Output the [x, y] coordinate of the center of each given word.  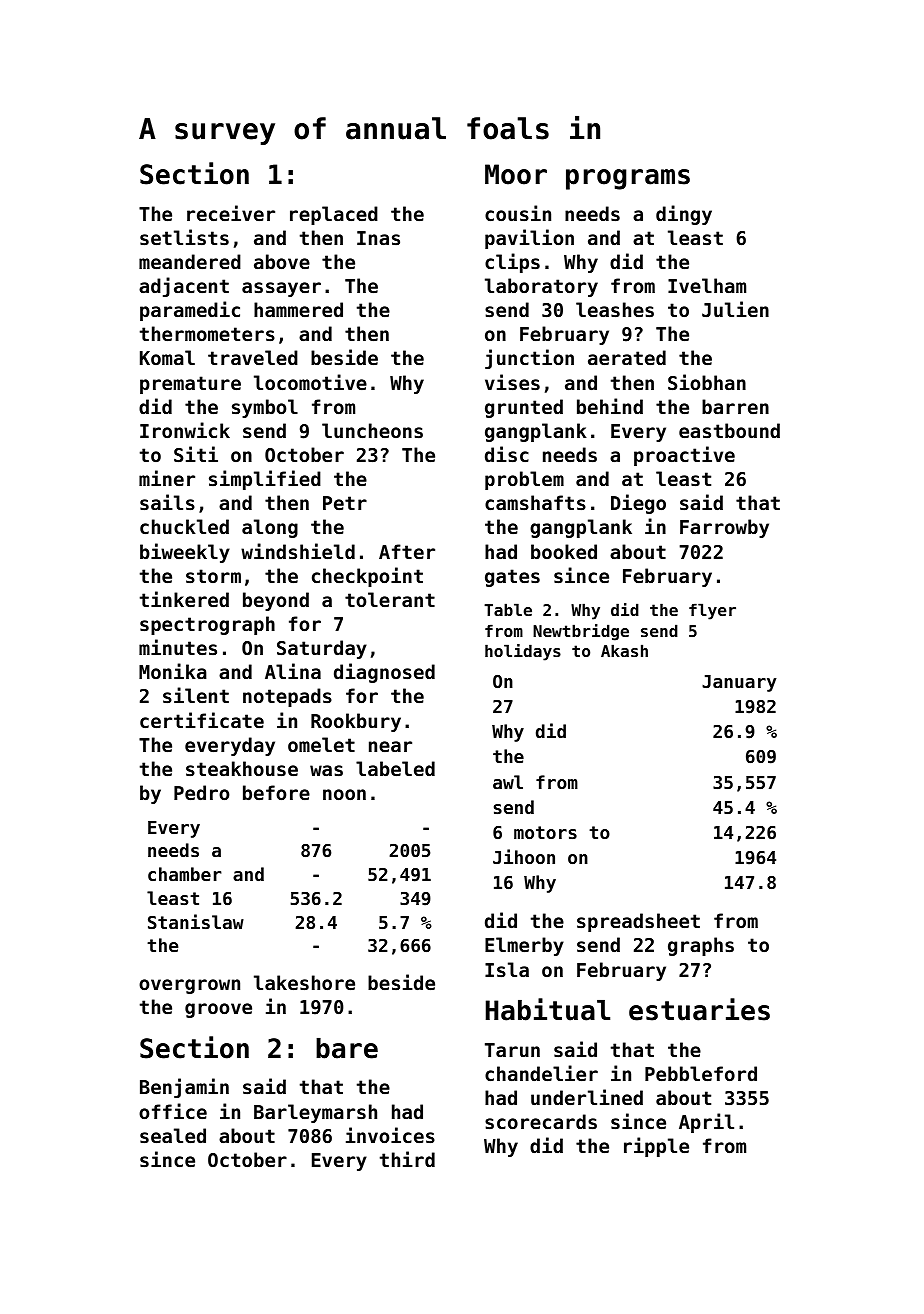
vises [512, 382]
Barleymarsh [315, 1113]
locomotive [310, 382]
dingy [684, 215]
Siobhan [707, 382]
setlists [184, 237]
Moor [516, 174]
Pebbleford [701, 1073]
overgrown [189, 986]
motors [545, 832]
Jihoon [524, 856]
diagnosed [384, 673]
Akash [624, 650]
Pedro [201, 792]
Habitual [548, 1009]
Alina [293, 671]
